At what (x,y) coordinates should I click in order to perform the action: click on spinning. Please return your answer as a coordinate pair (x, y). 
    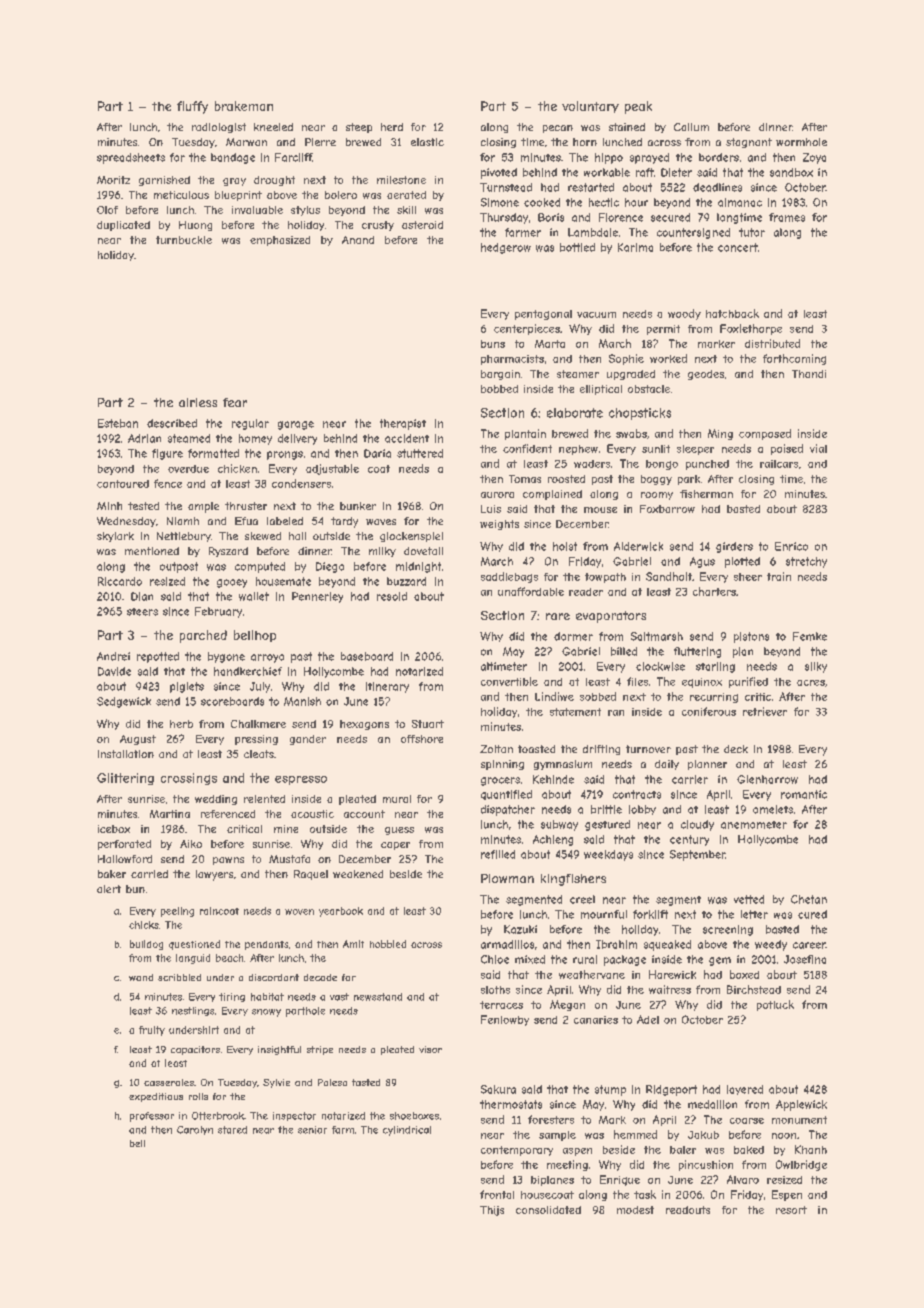
    Looking at the image, I should click on (502, 765).
